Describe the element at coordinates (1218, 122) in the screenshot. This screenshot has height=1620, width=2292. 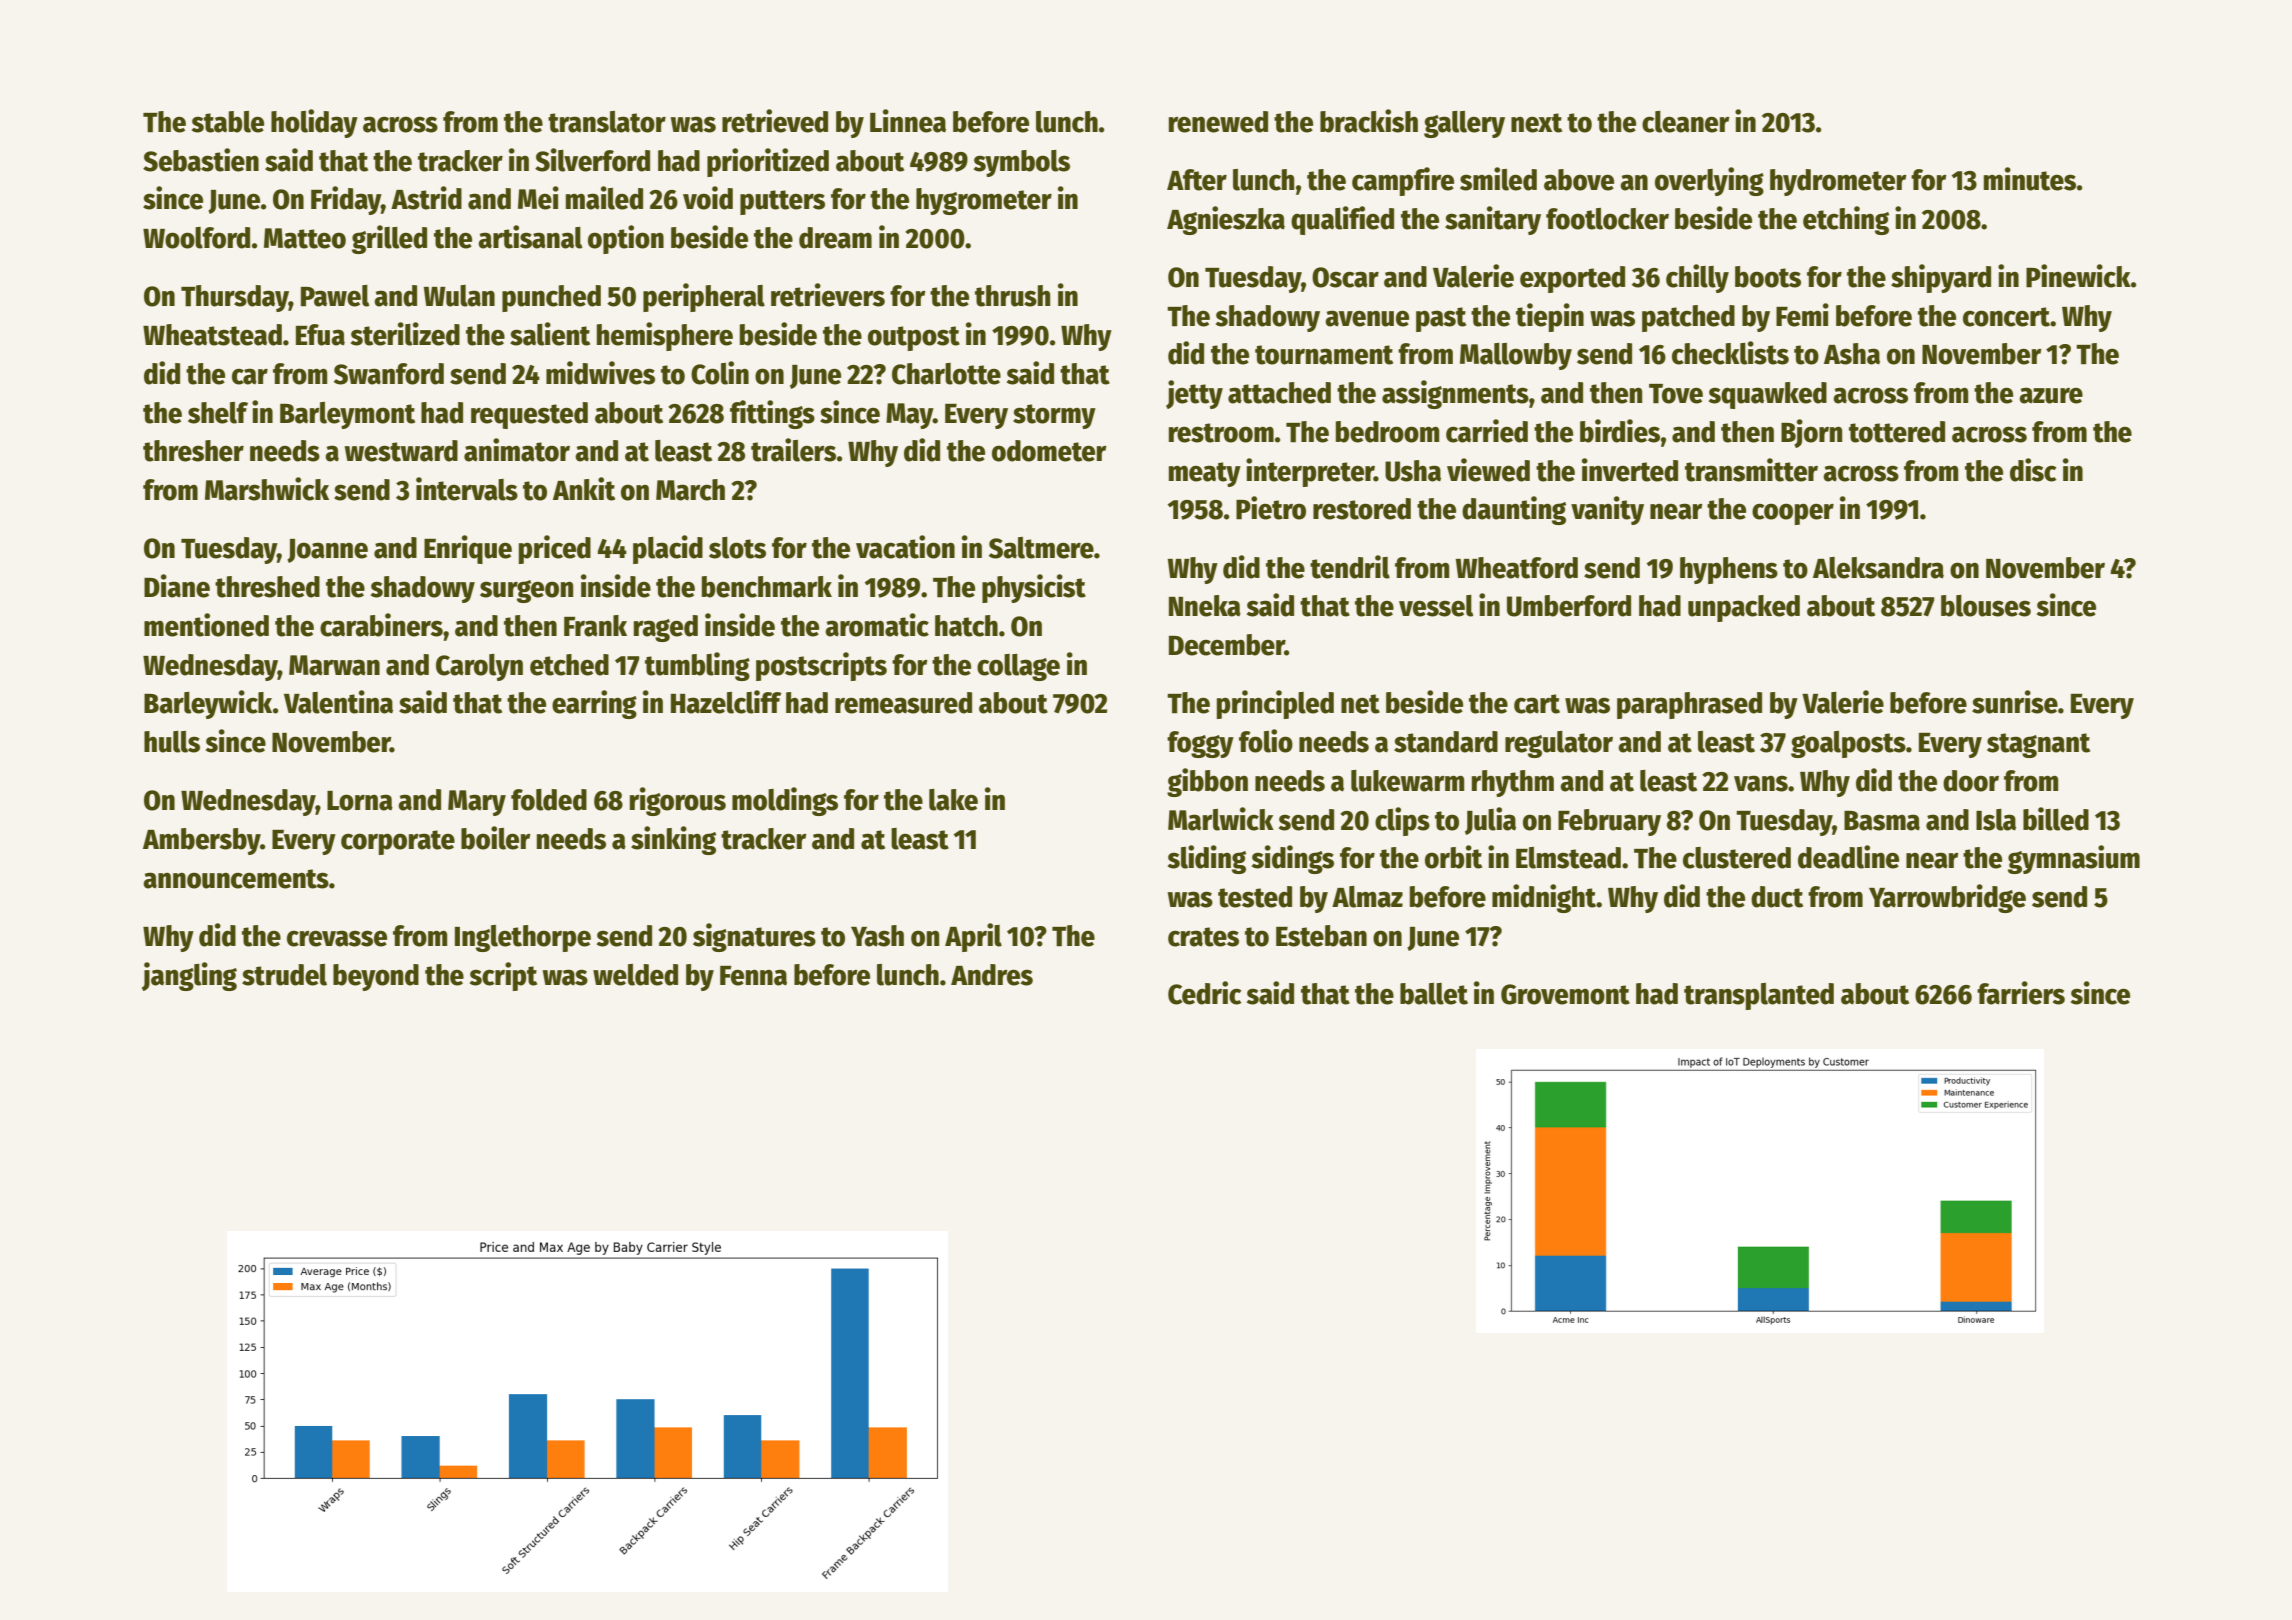
I see `renewed` at that location.
